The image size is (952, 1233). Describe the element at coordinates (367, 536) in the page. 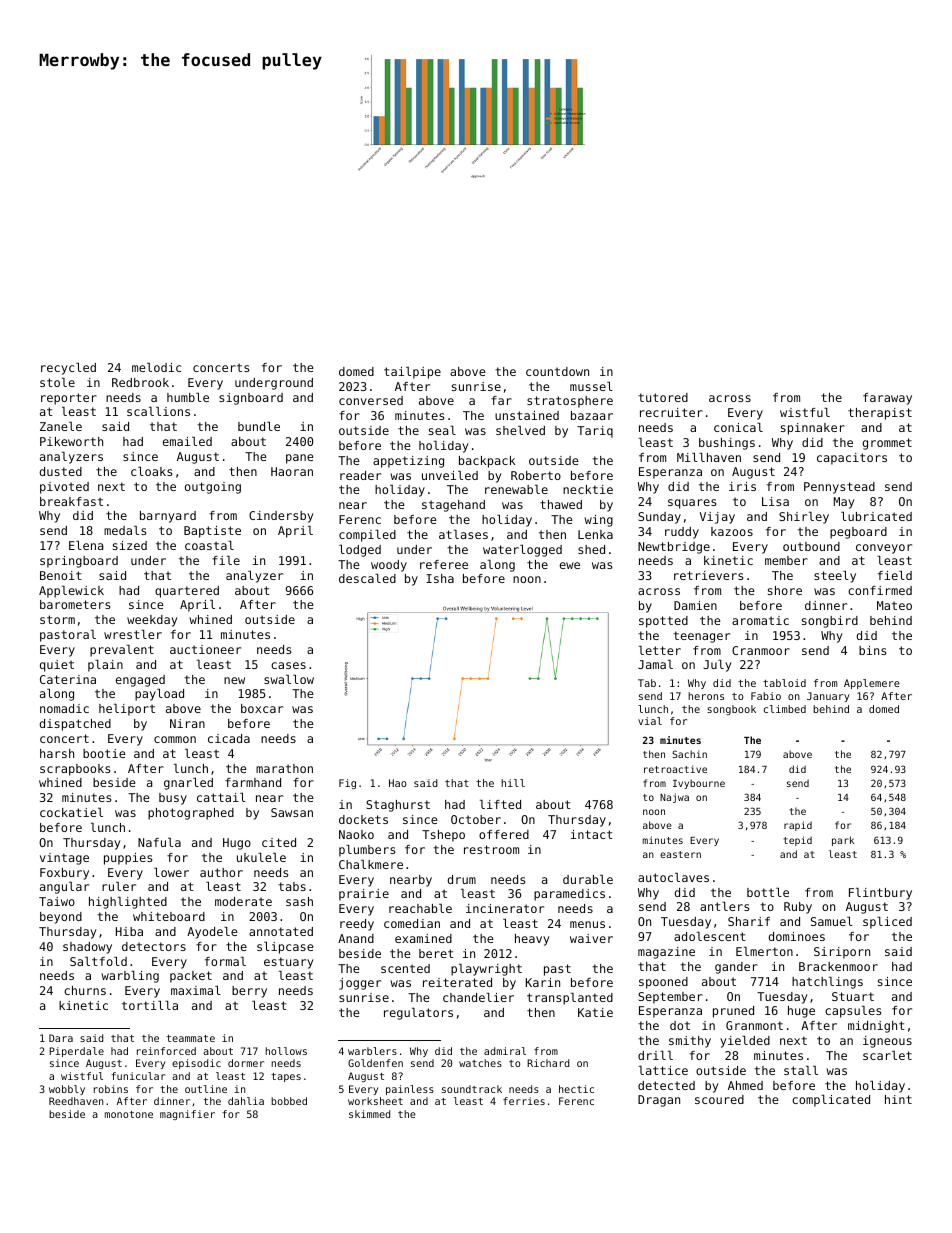

I see `compiled` at that location.
